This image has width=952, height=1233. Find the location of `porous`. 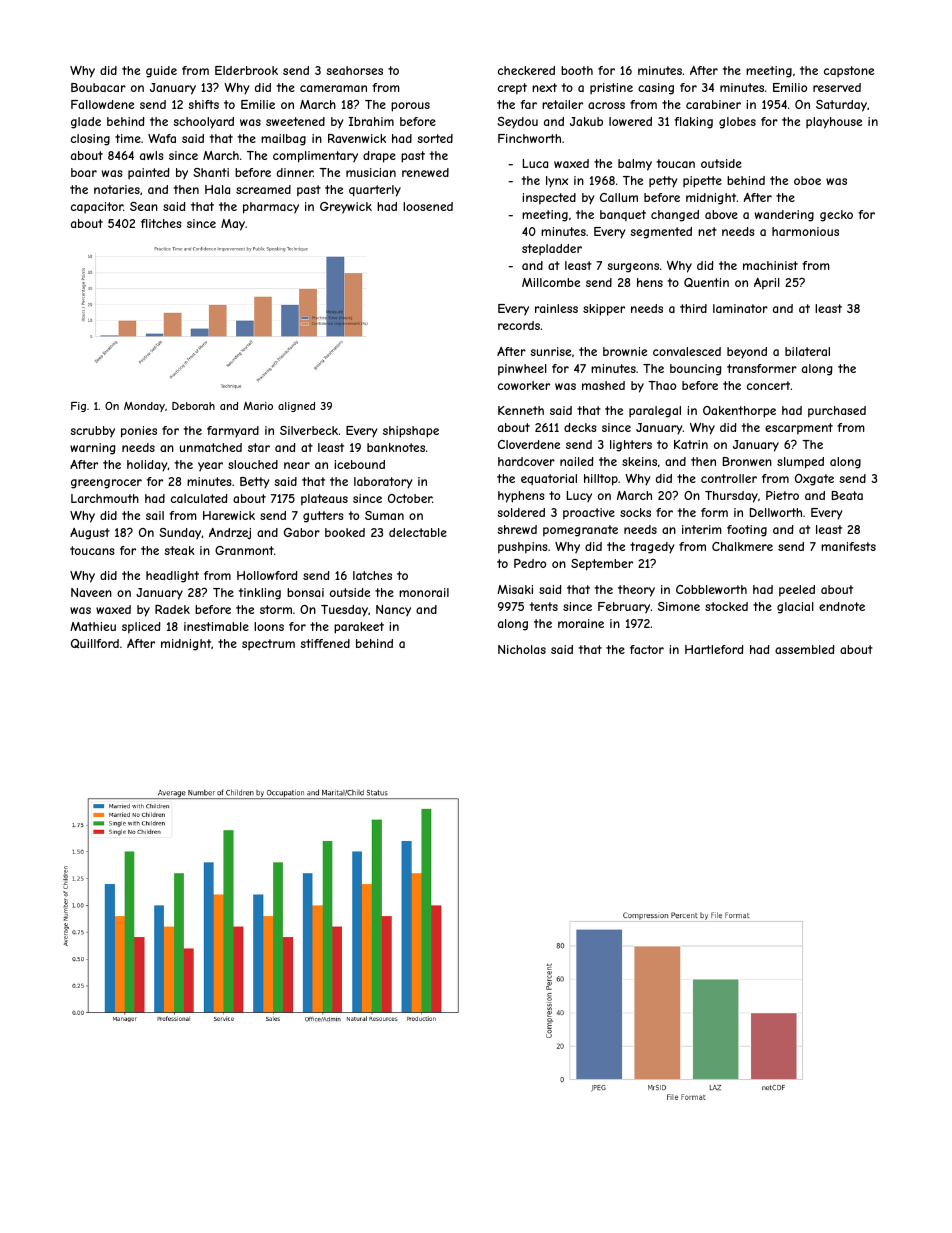

porous is located at coordinates (410, 107).
